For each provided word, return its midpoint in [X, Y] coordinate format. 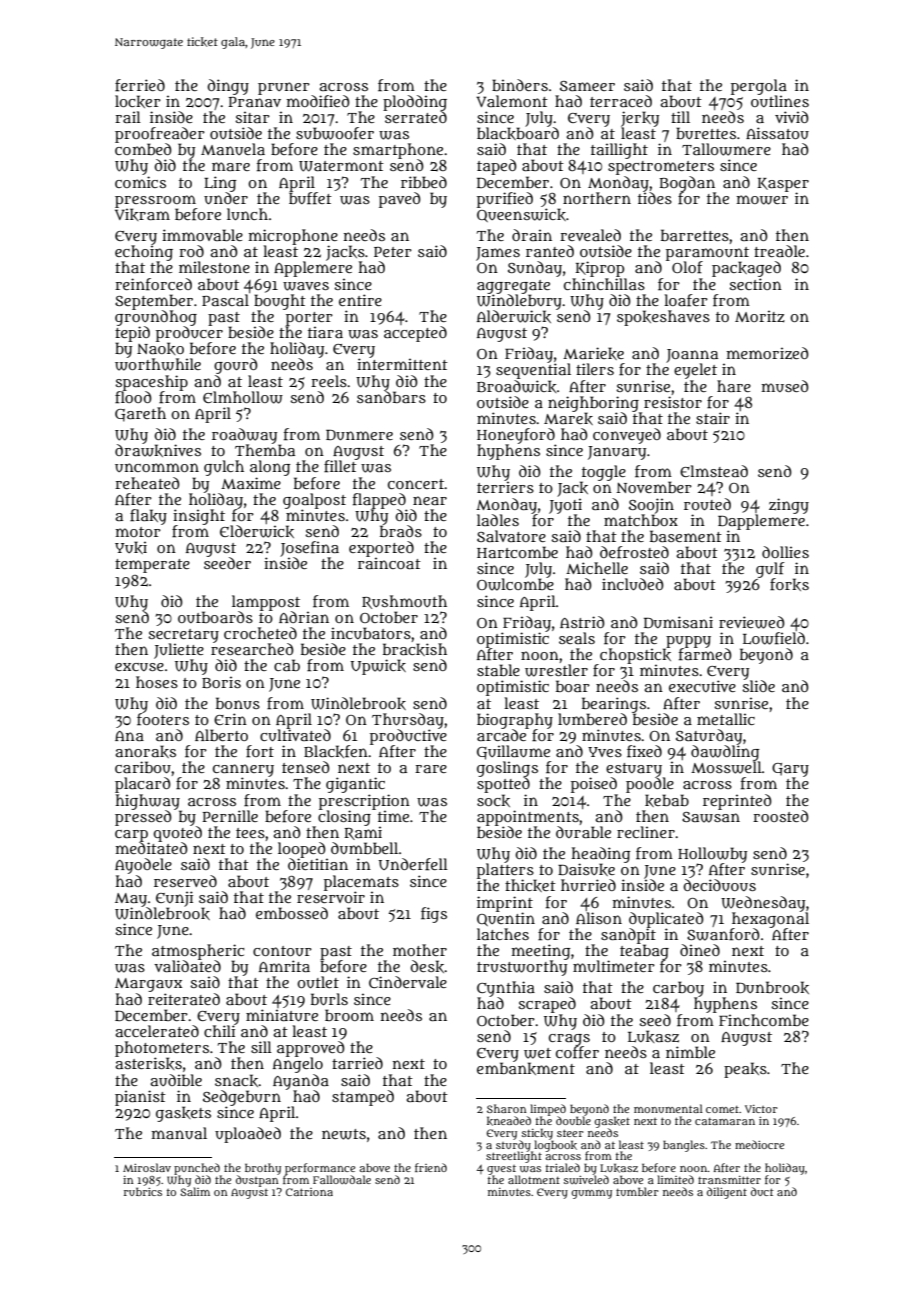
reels [329, 381]
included [633, 584]
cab [287, 665]
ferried [140, 85]
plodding [415, 103]
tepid [132, 334]
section [755, 284]
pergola [759, 87]
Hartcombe [517, 552]
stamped [363, 1098]
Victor [761, 1109]
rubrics [143, 1192]
